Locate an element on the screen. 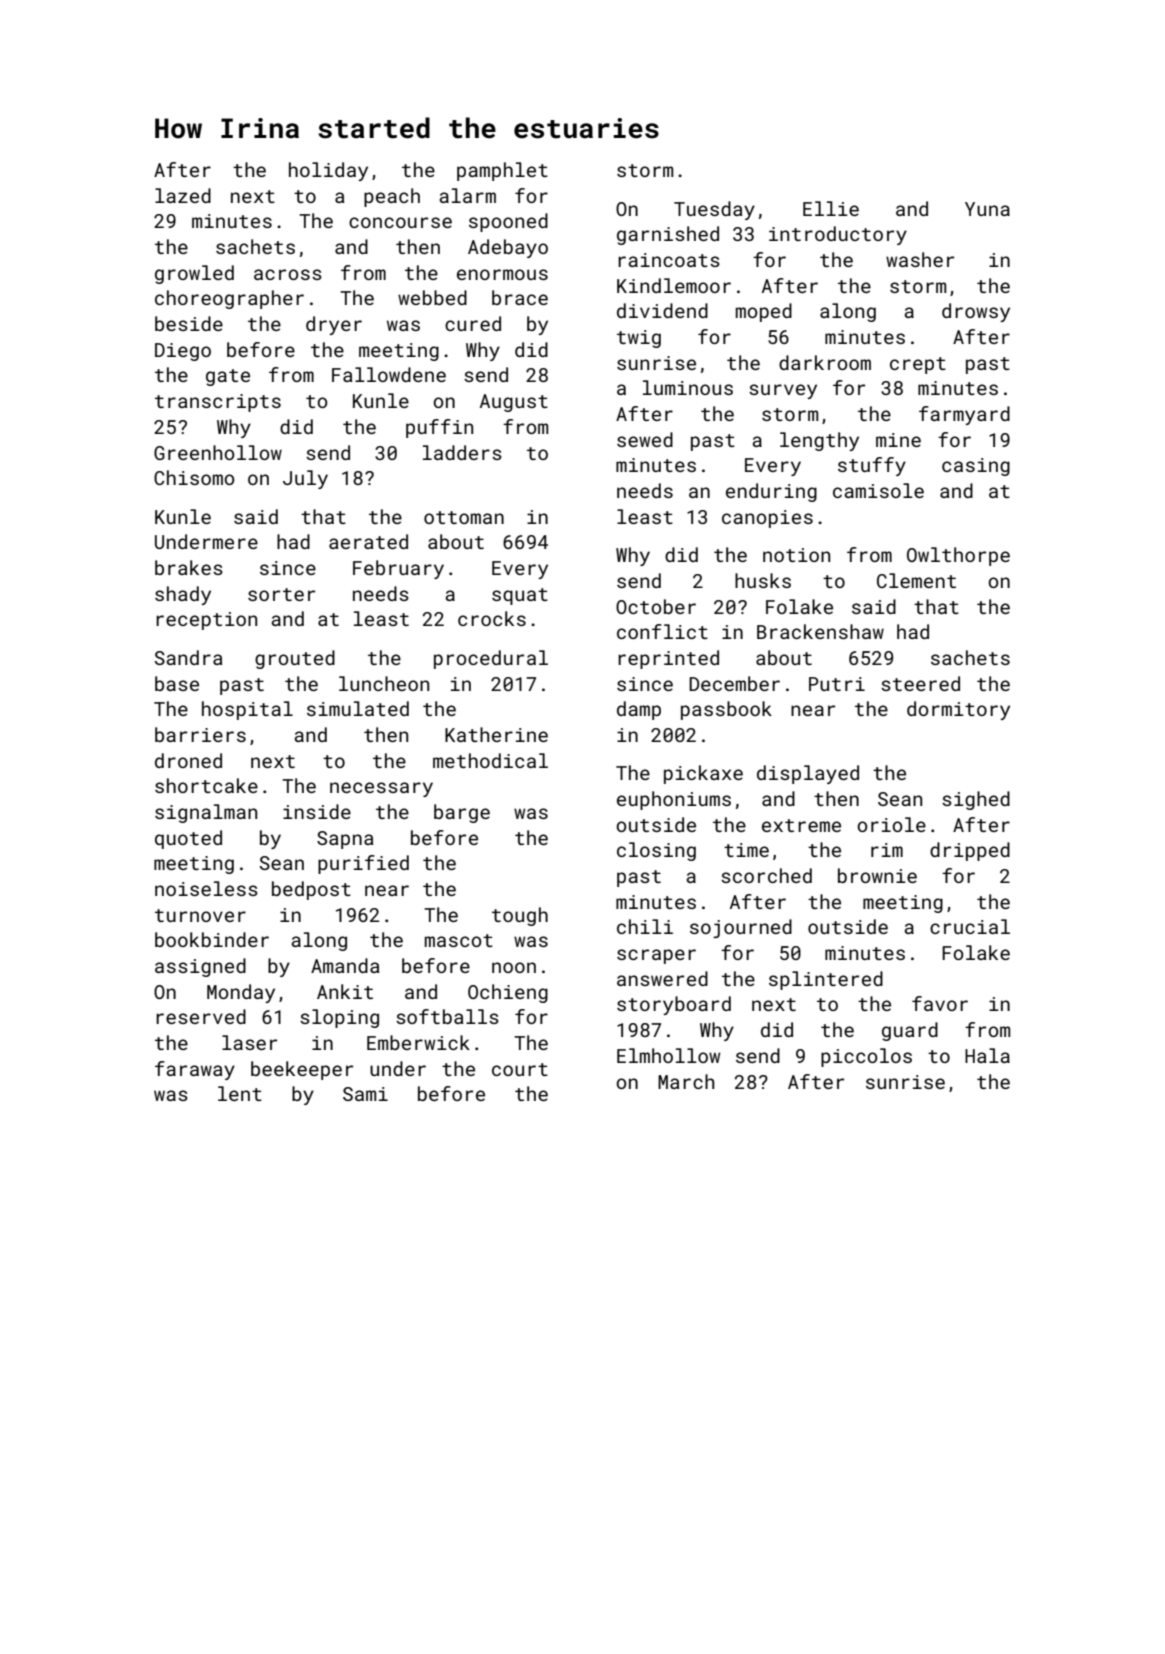 The height and width of the screenshot is (1654, 1165). luncheon is located at coordinates (384, 683).
